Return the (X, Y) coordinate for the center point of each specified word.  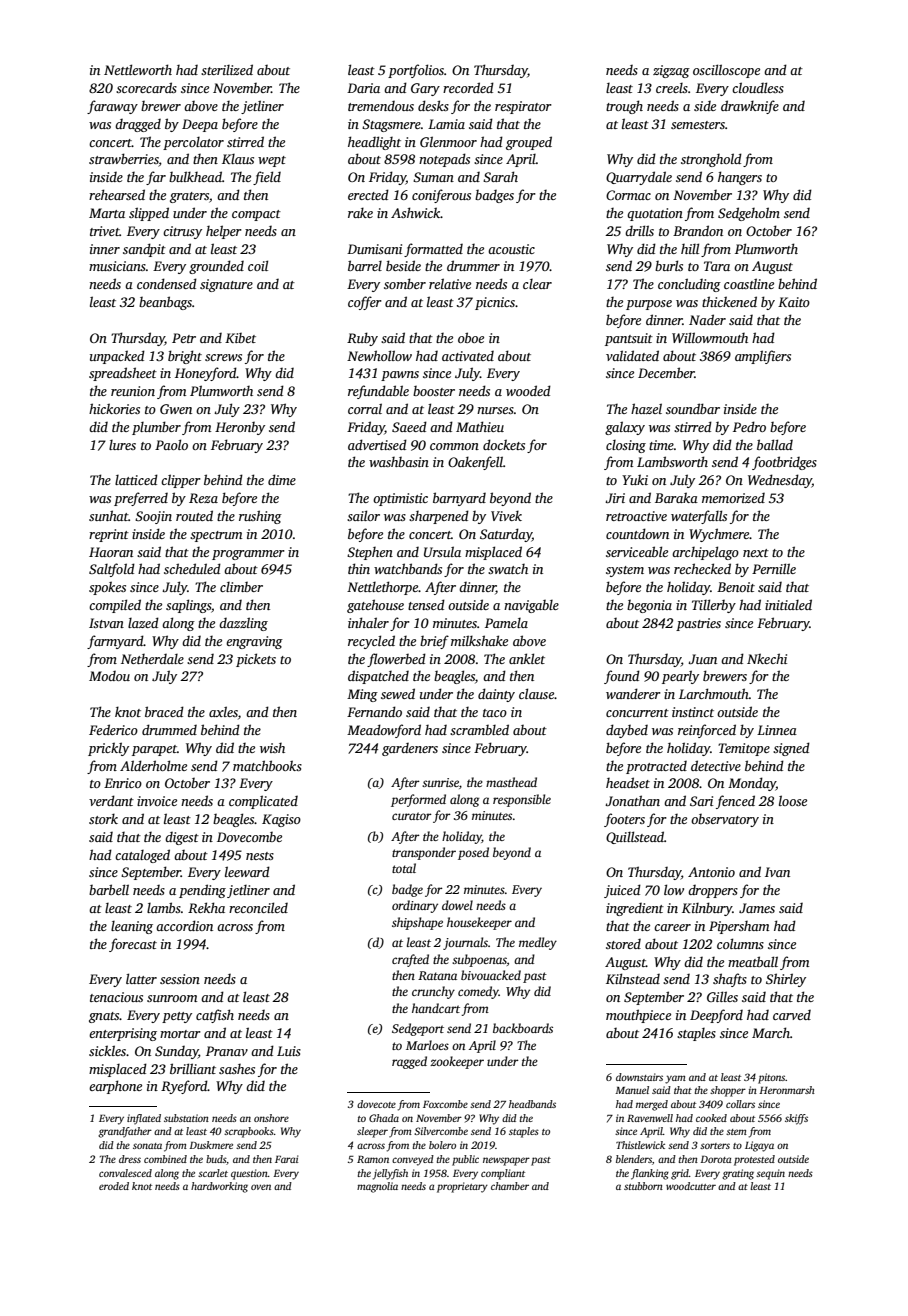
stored (623, 944)
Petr (184, 338)
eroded (114, 1186)
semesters (698, 125)
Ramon (373, 1159)
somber (405, 283)
